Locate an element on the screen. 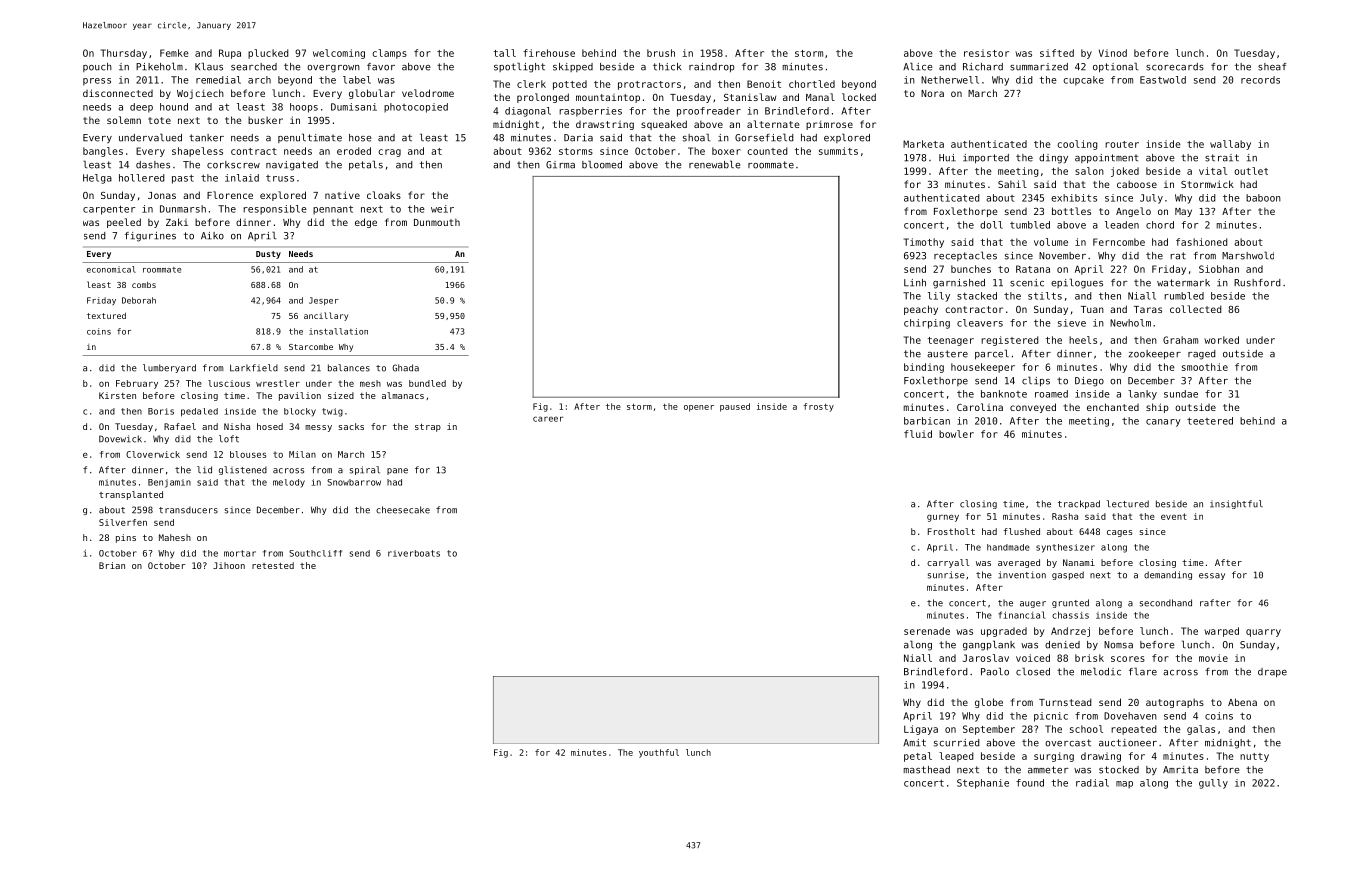 The width and height of the screenshot is (1372, 887). galas is located at coordinates (1201, 730).
